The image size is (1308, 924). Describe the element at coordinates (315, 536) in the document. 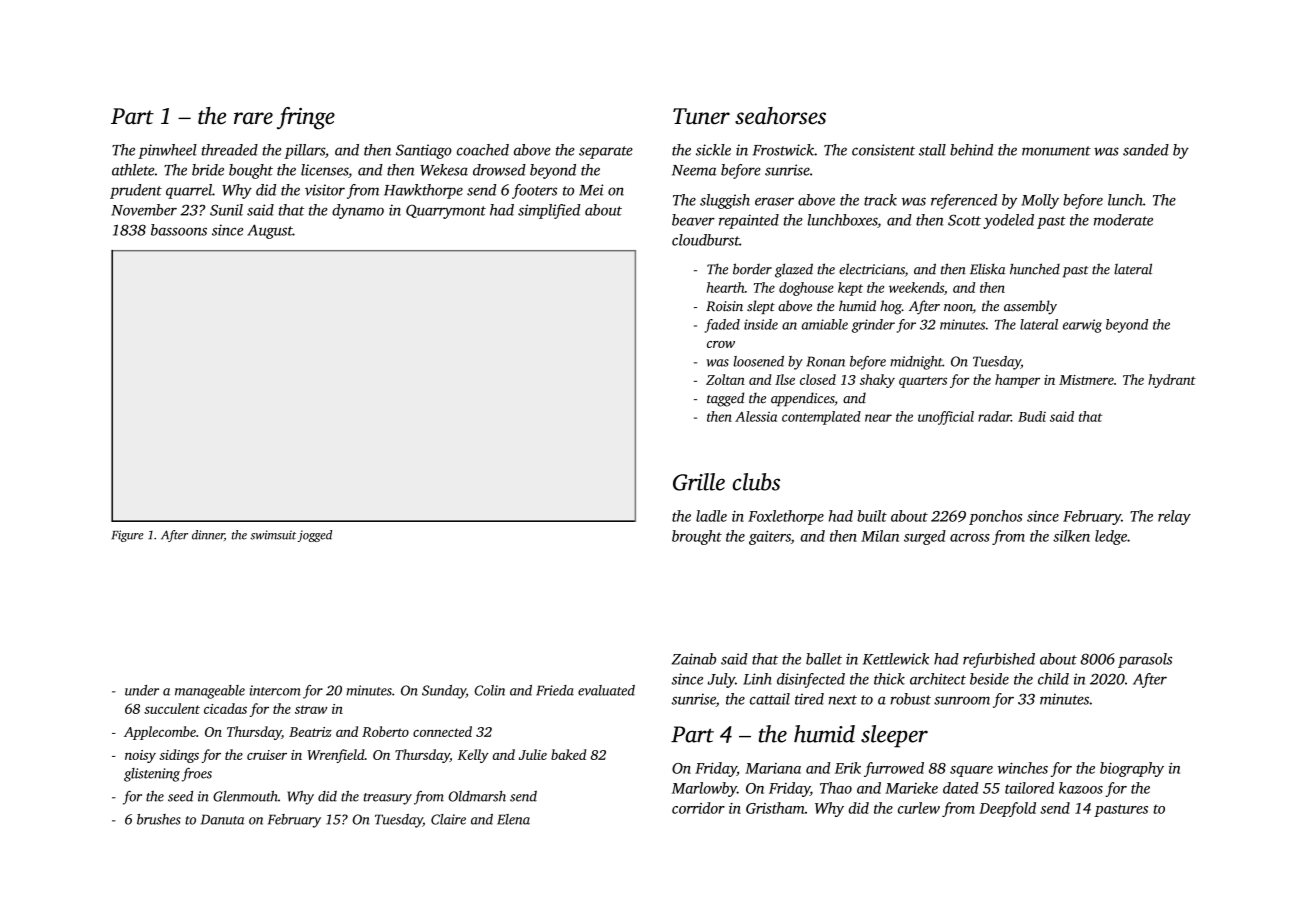

I see `jogged` at that location.
